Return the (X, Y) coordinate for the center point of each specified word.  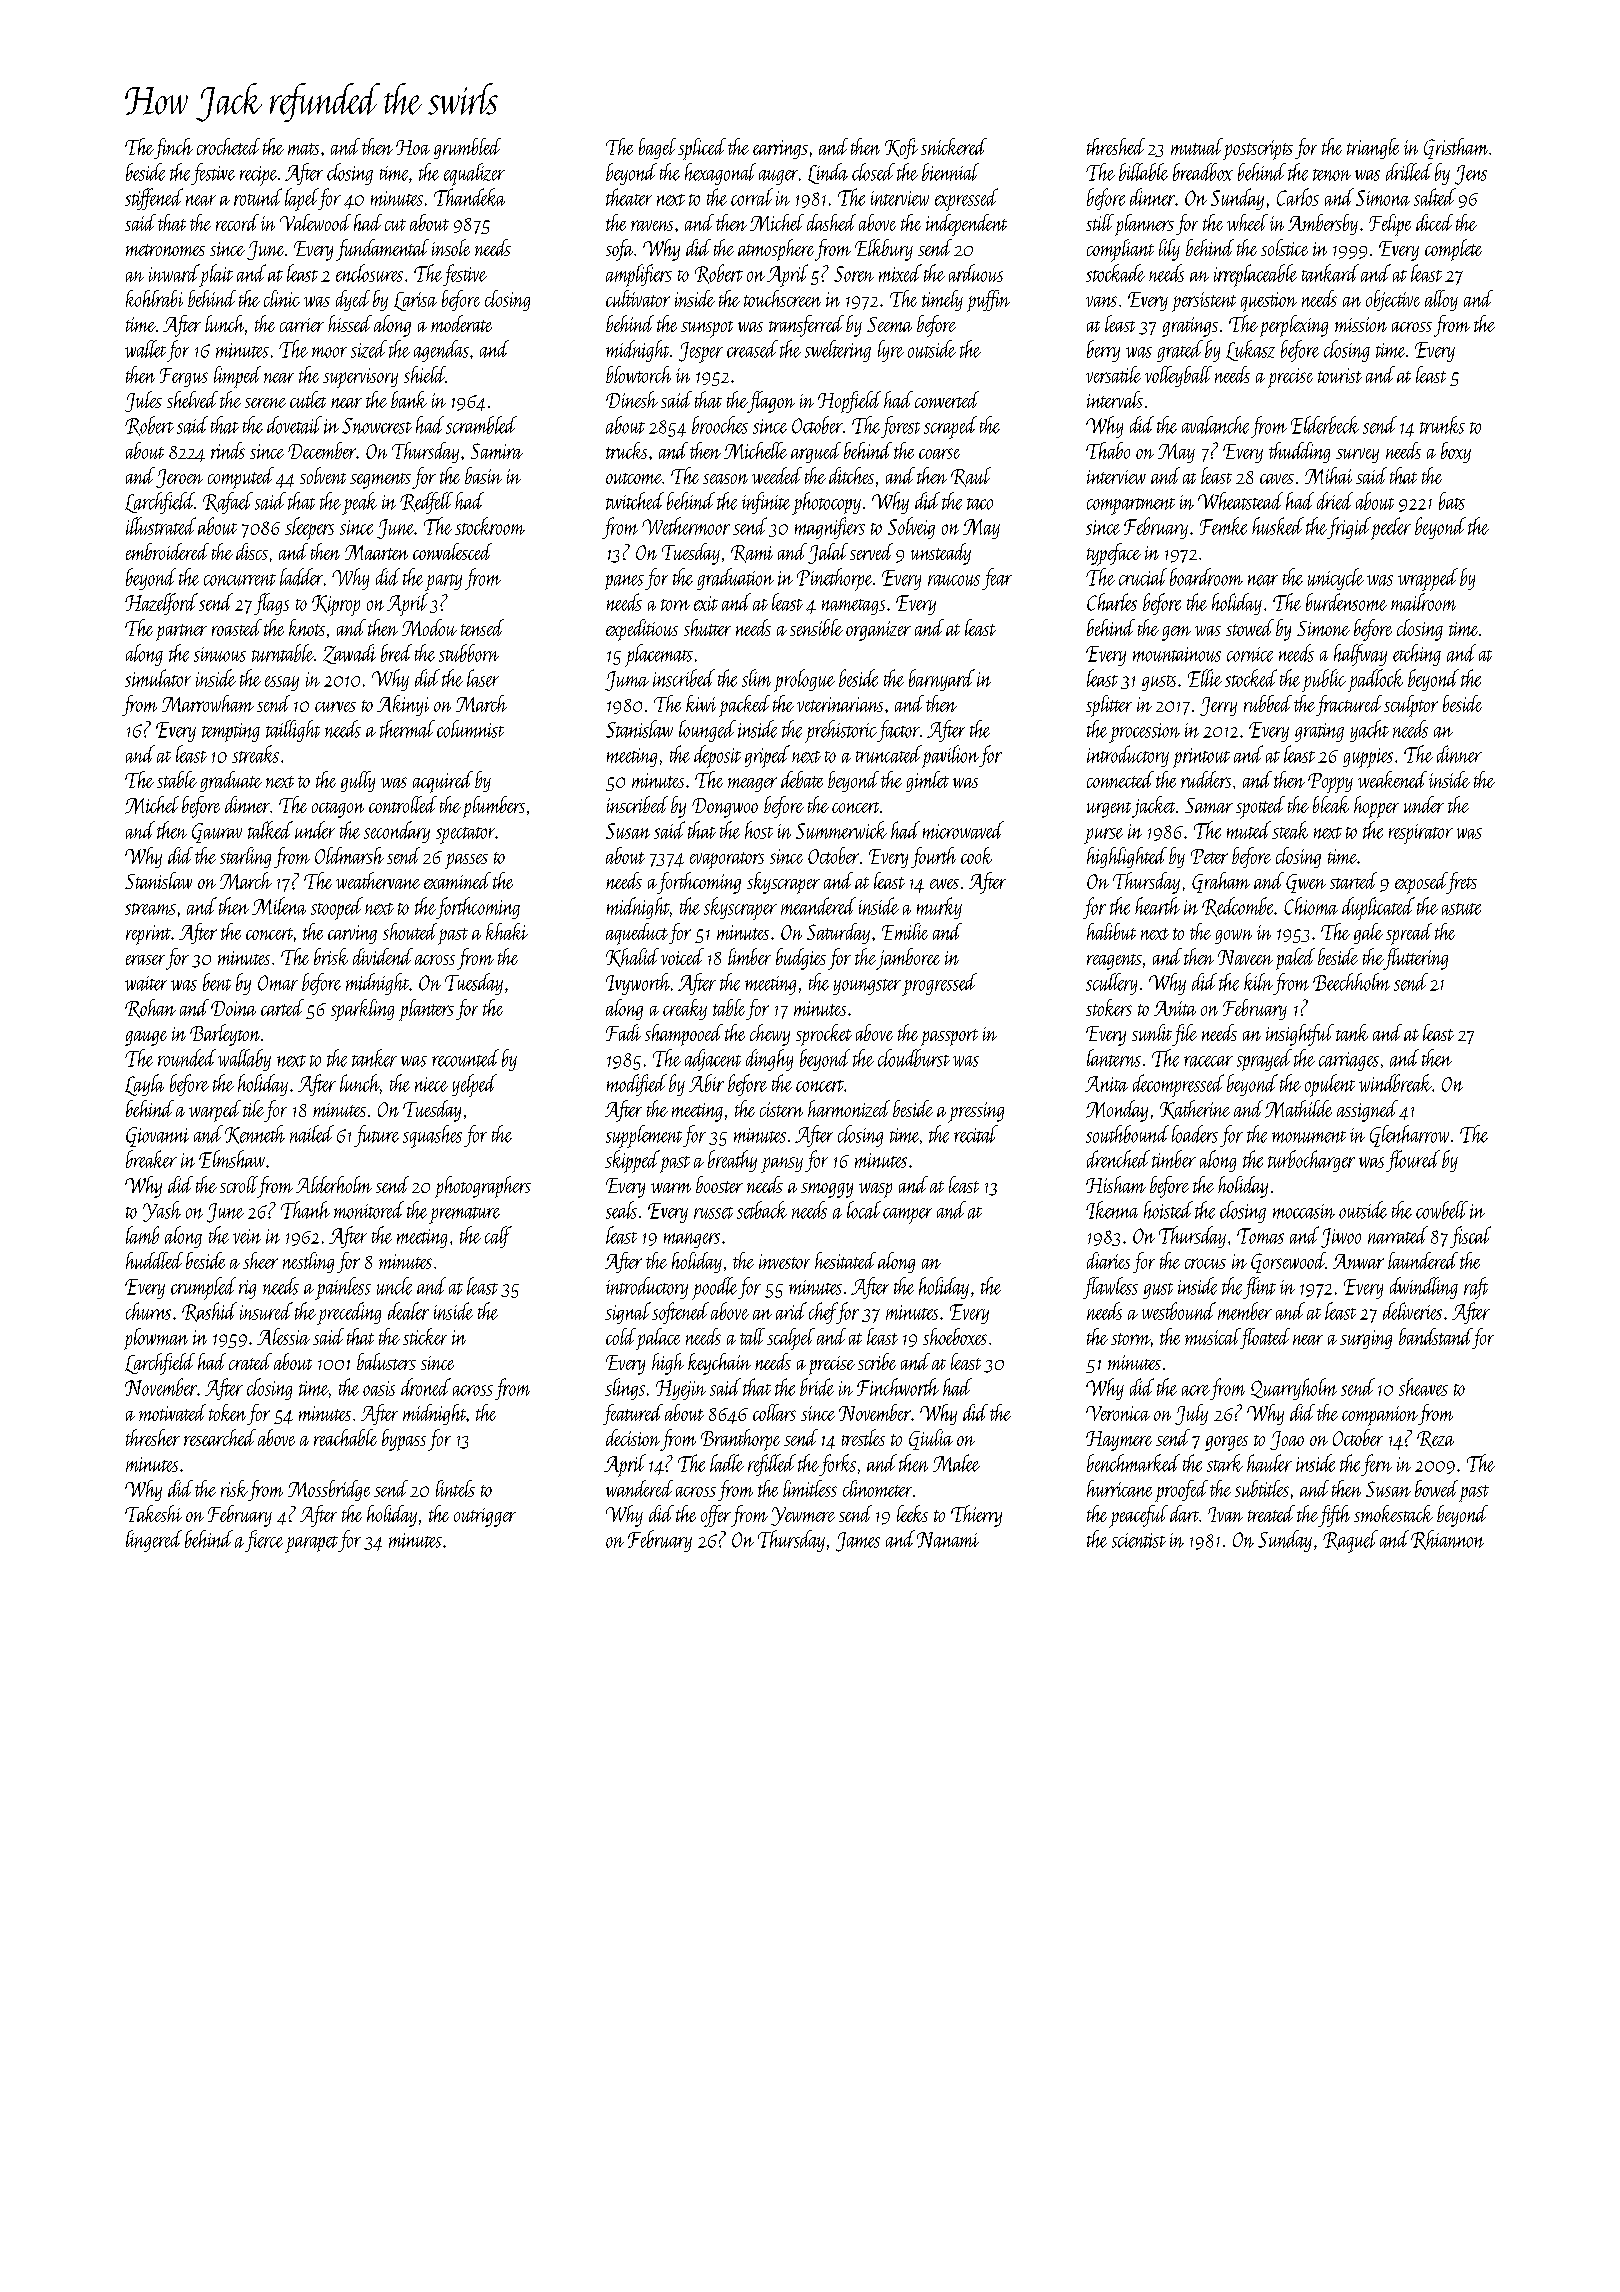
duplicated (1378, 908)
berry (1103, 351)
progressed (939, 984)
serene (265, 403)
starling (245, 857)
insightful (1300, 1035)
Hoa (413, 147)
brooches (720, 425)
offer (716, 1516)
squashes (432, 1136)
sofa (619, 250)
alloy (1441, 300)
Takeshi (153, 1513)
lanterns (1114, 1058)
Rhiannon (1447, 1540)
